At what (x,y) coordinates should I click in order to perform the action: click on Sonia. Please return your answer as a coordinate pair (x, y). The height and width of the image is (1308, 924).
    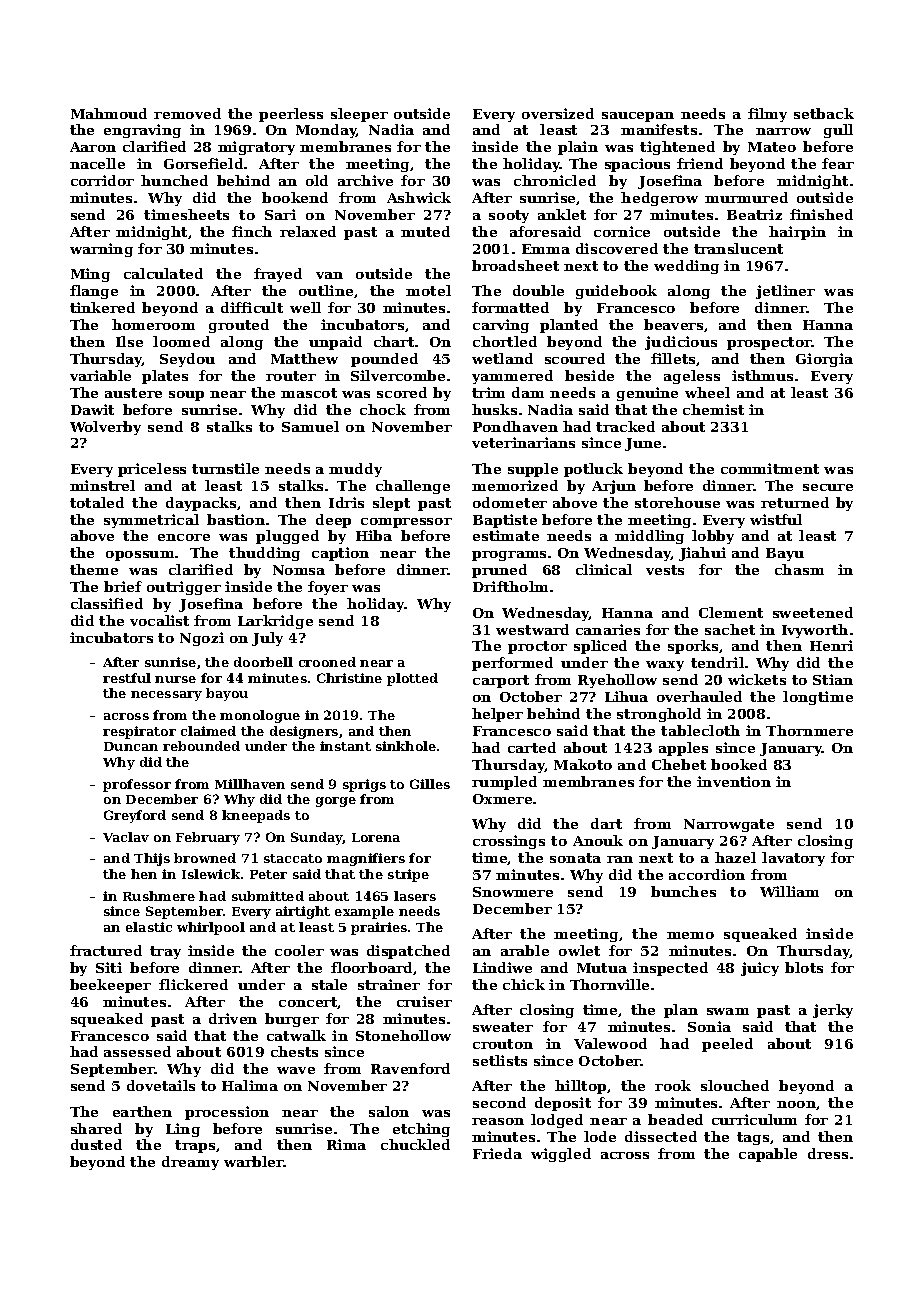
    Looking at the image, I should click on (709, 1026).
